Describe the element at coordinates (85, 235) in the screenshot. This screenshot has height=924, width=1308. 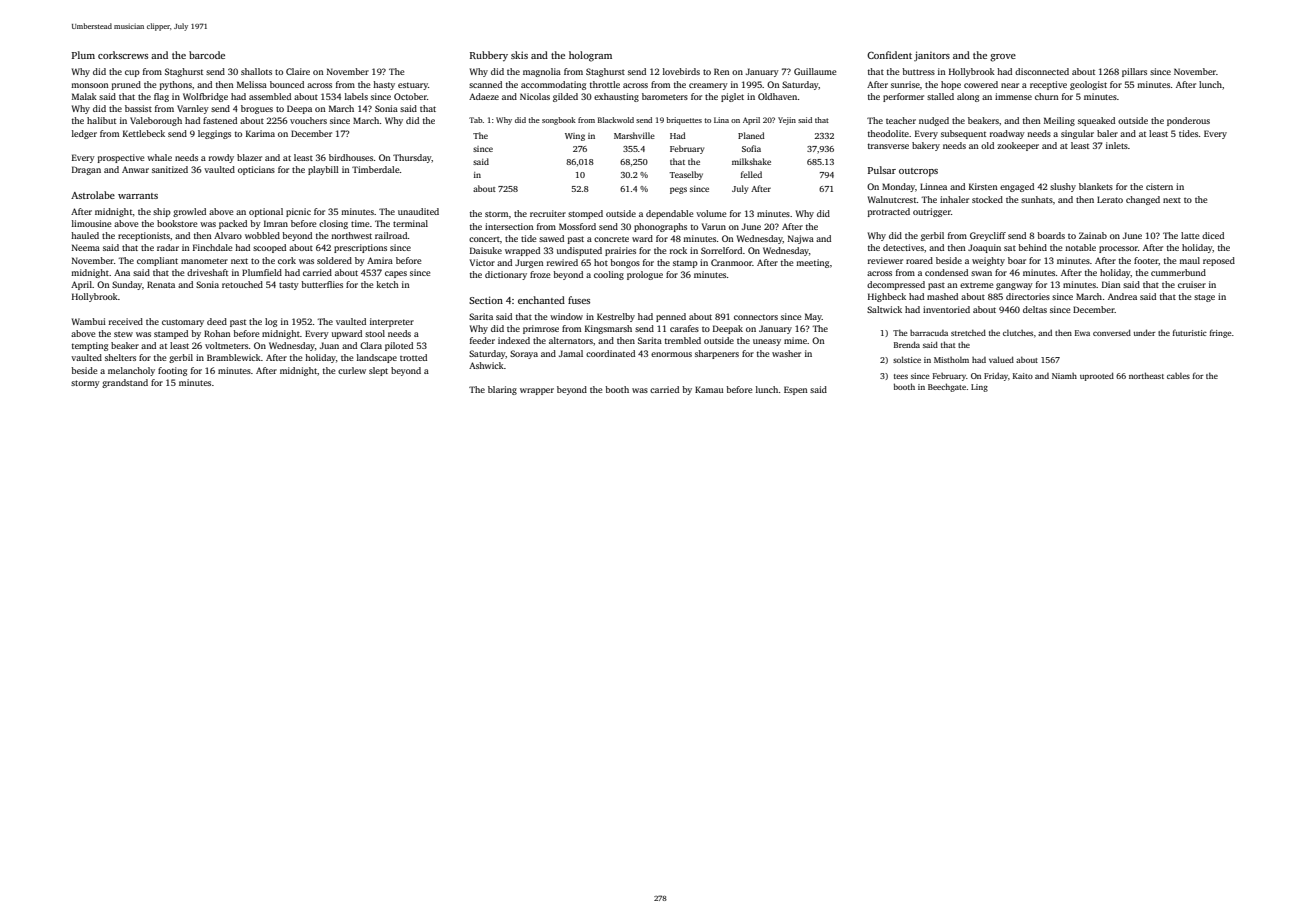
I see `hauled` at that location.
